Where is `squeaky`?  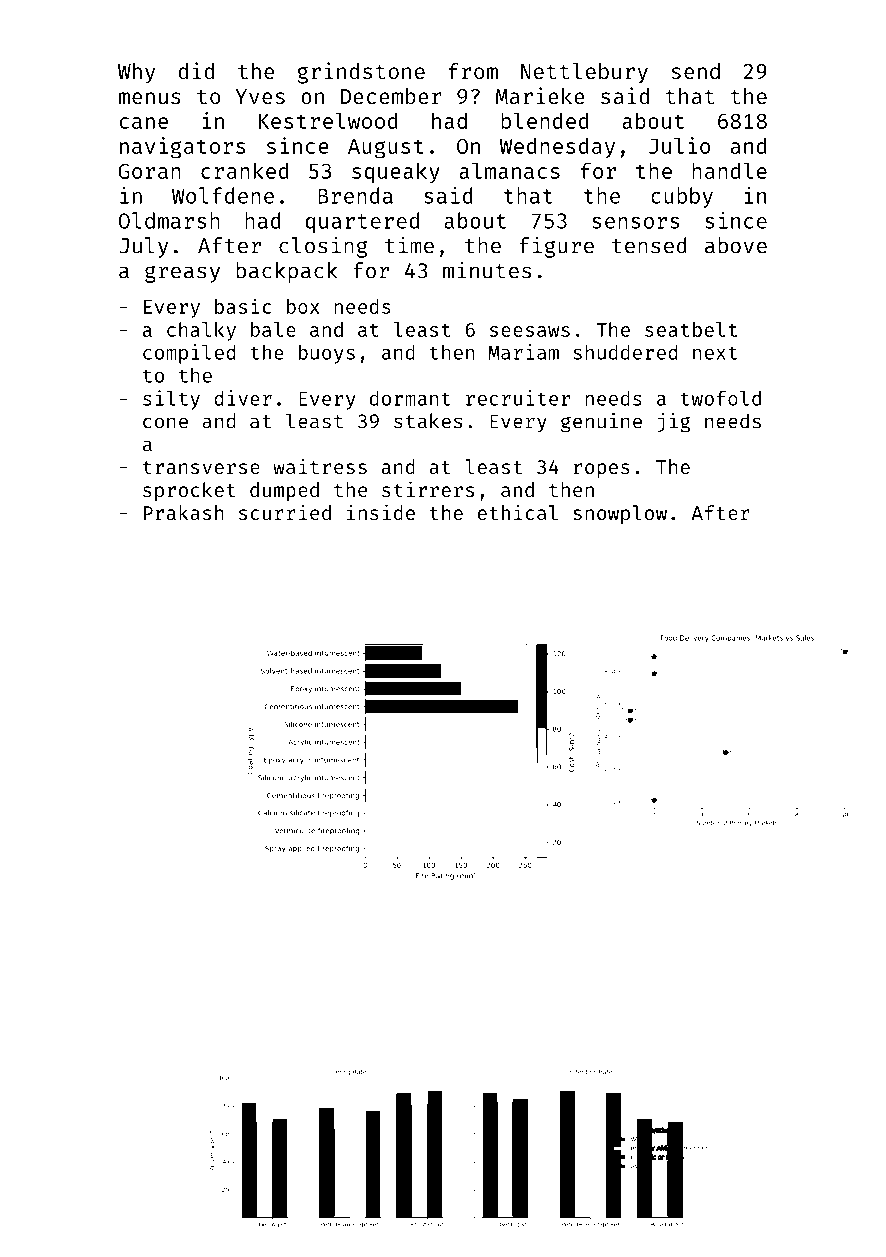 squeaky is located at coordinates (396, 173).
